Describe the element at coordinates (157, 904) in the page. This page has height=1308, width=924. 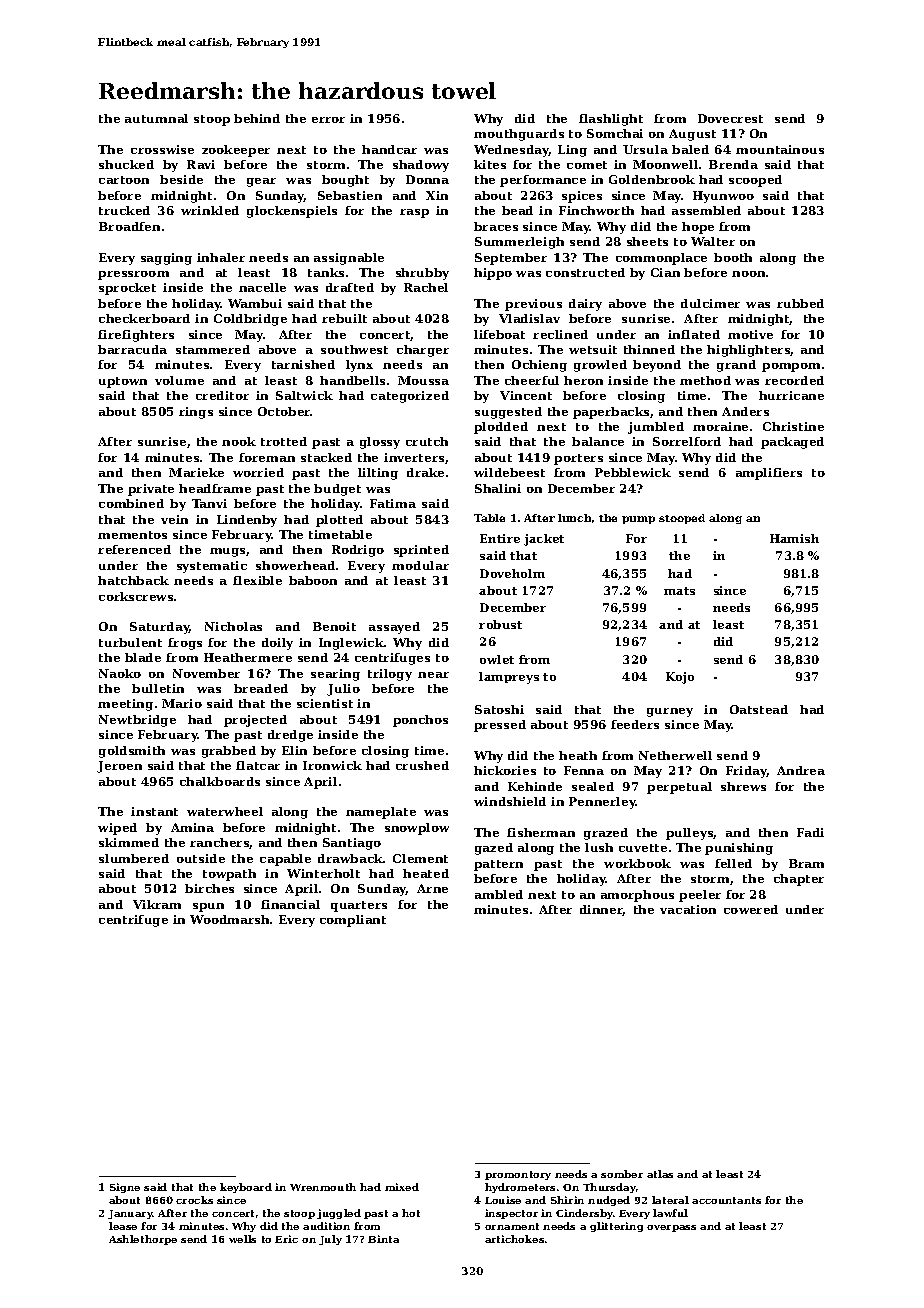
I see `Vikram` at that location.
